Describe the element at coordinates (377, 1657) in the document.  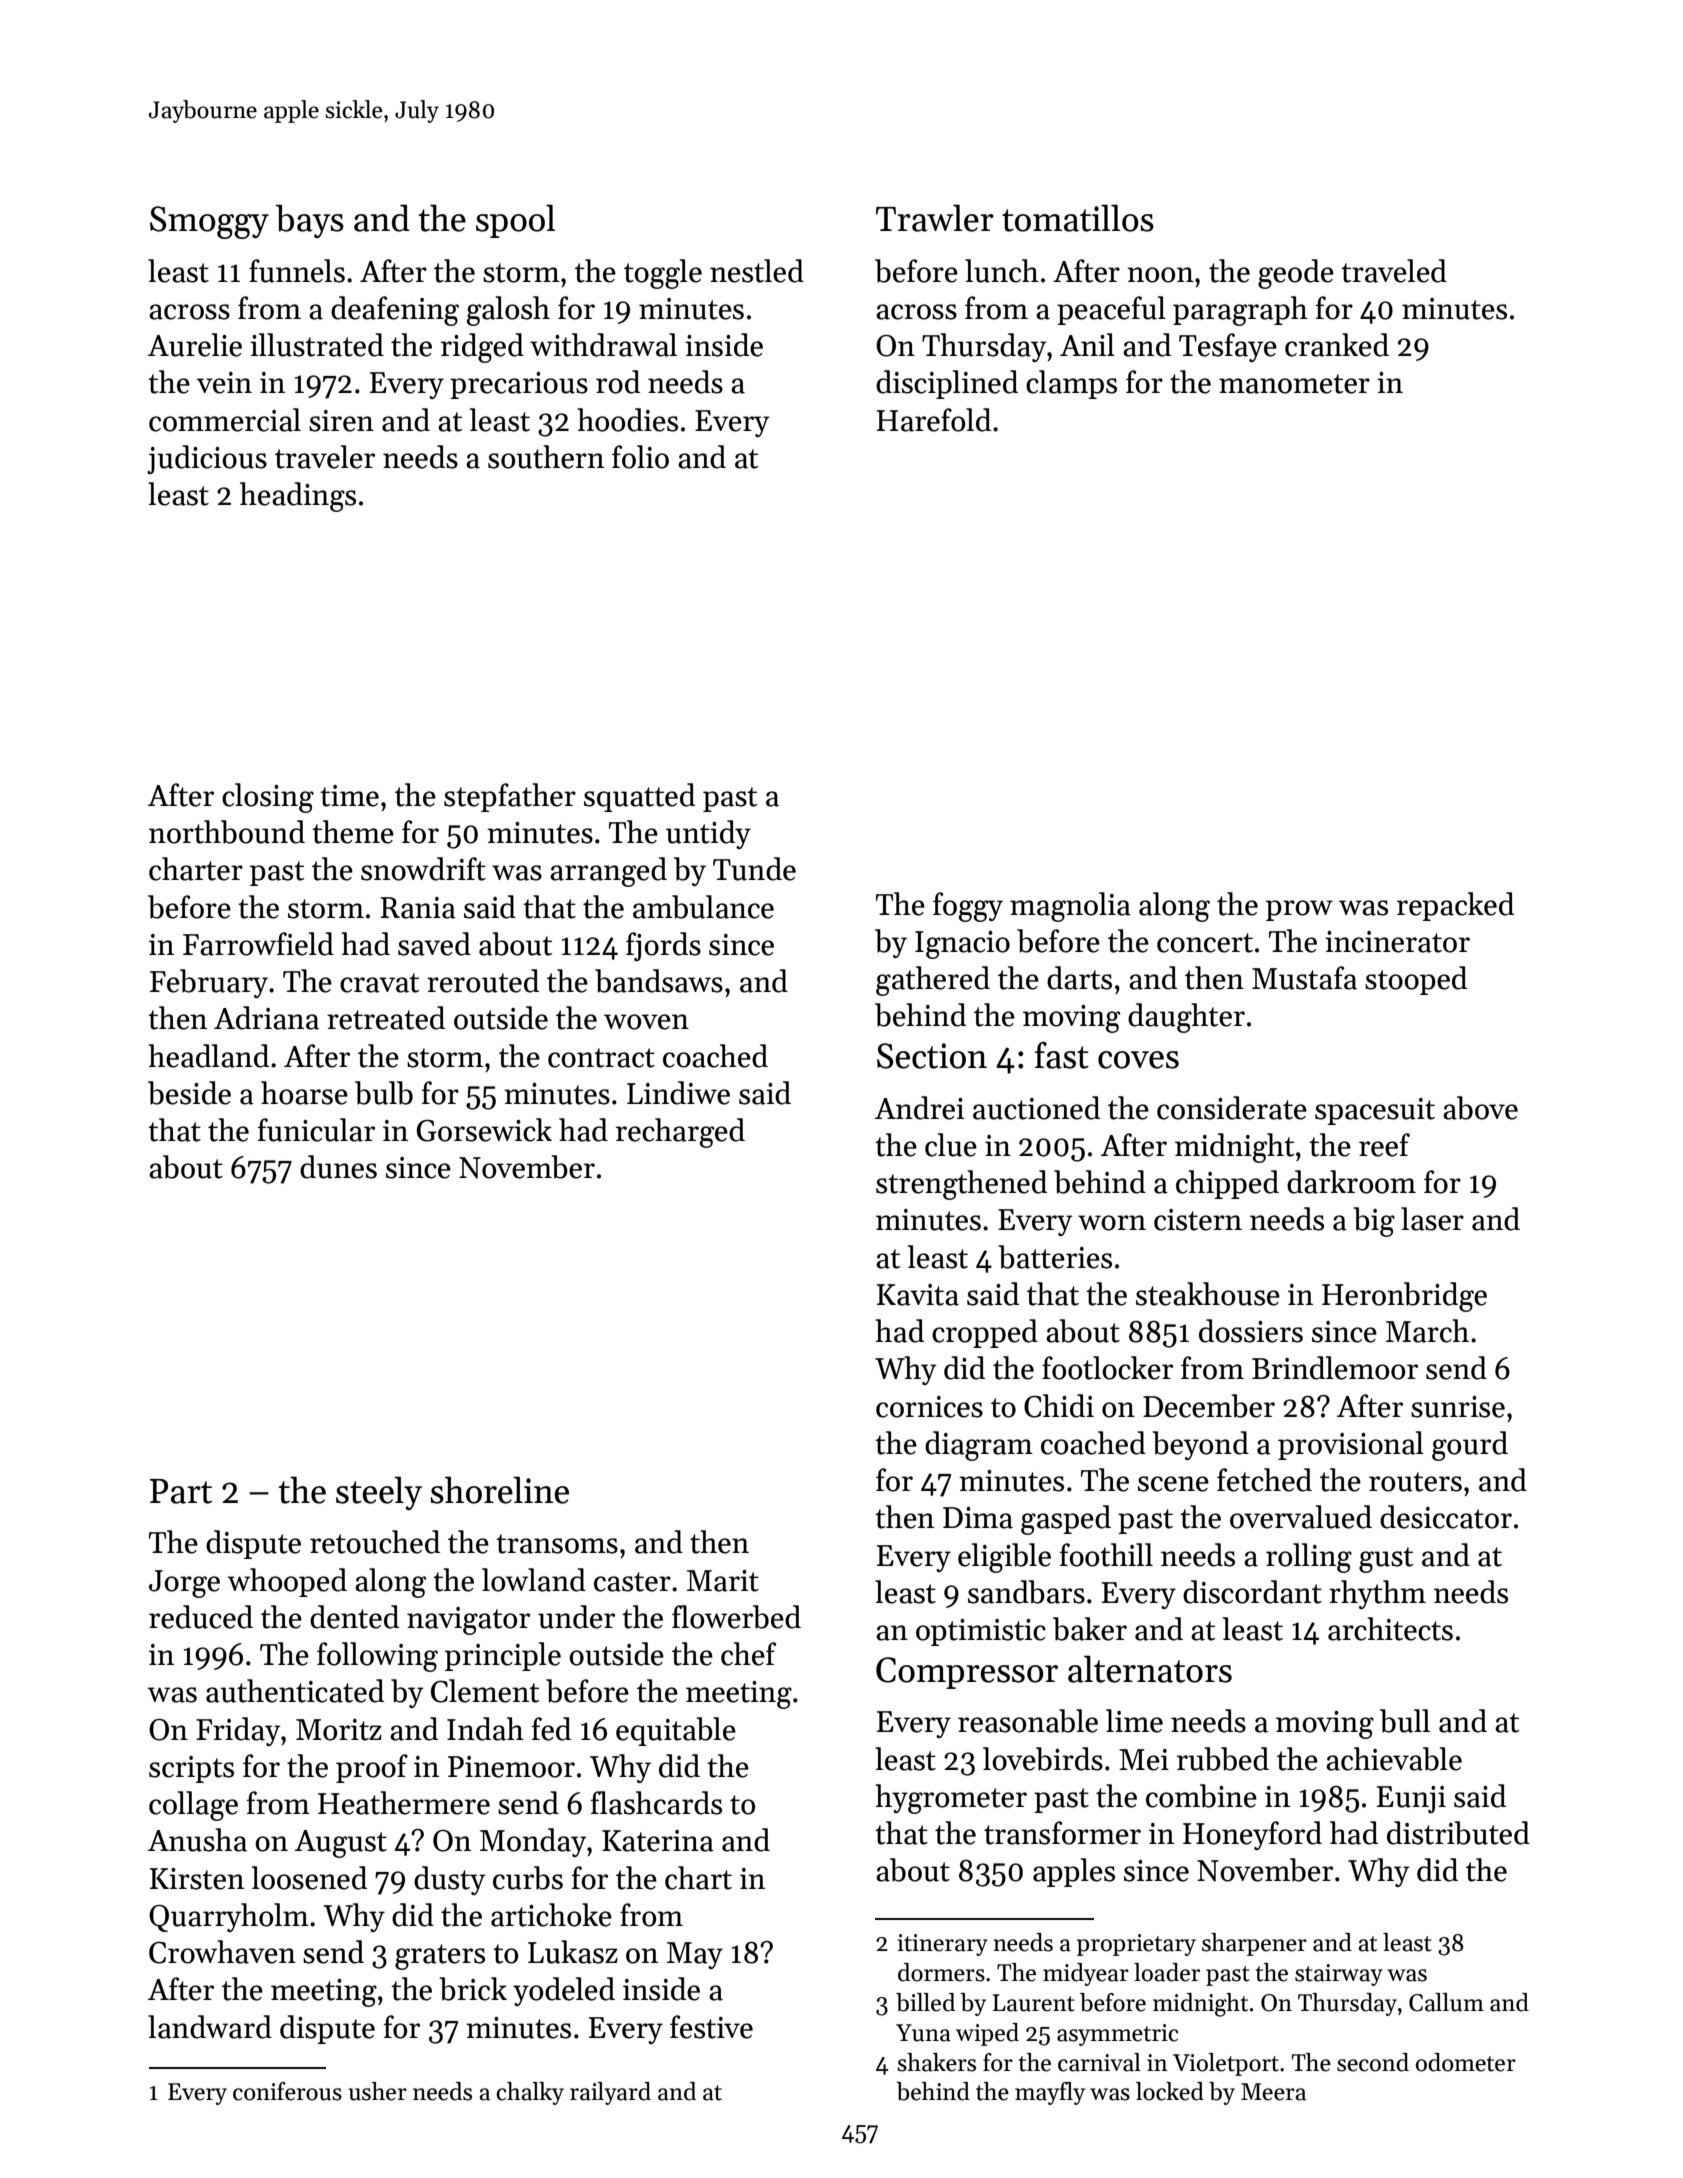
I see `following` at that location.
